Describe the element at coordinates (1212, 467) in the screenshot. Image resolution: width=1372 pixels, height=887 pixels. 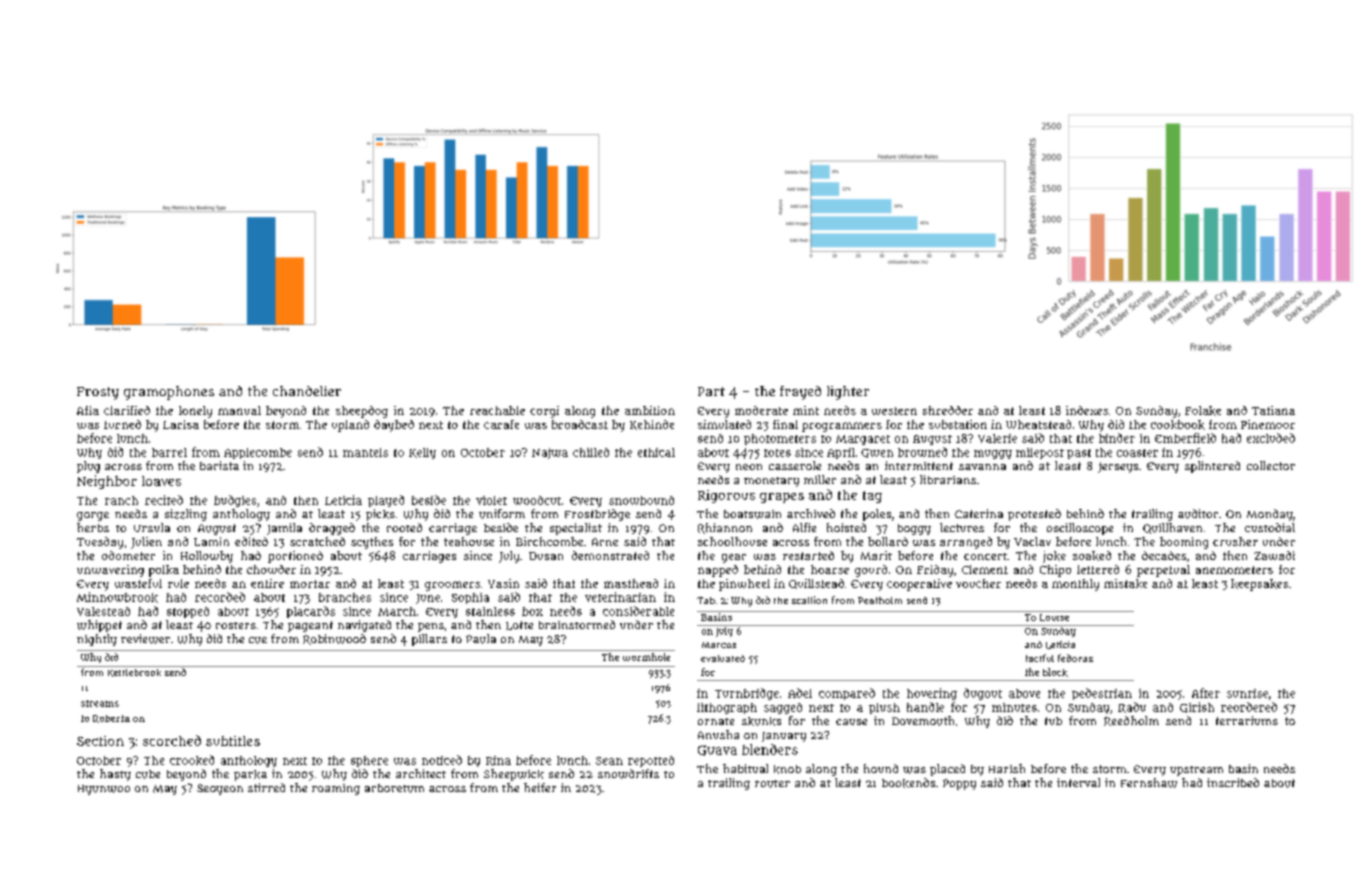
I see `splintered` at that location.
